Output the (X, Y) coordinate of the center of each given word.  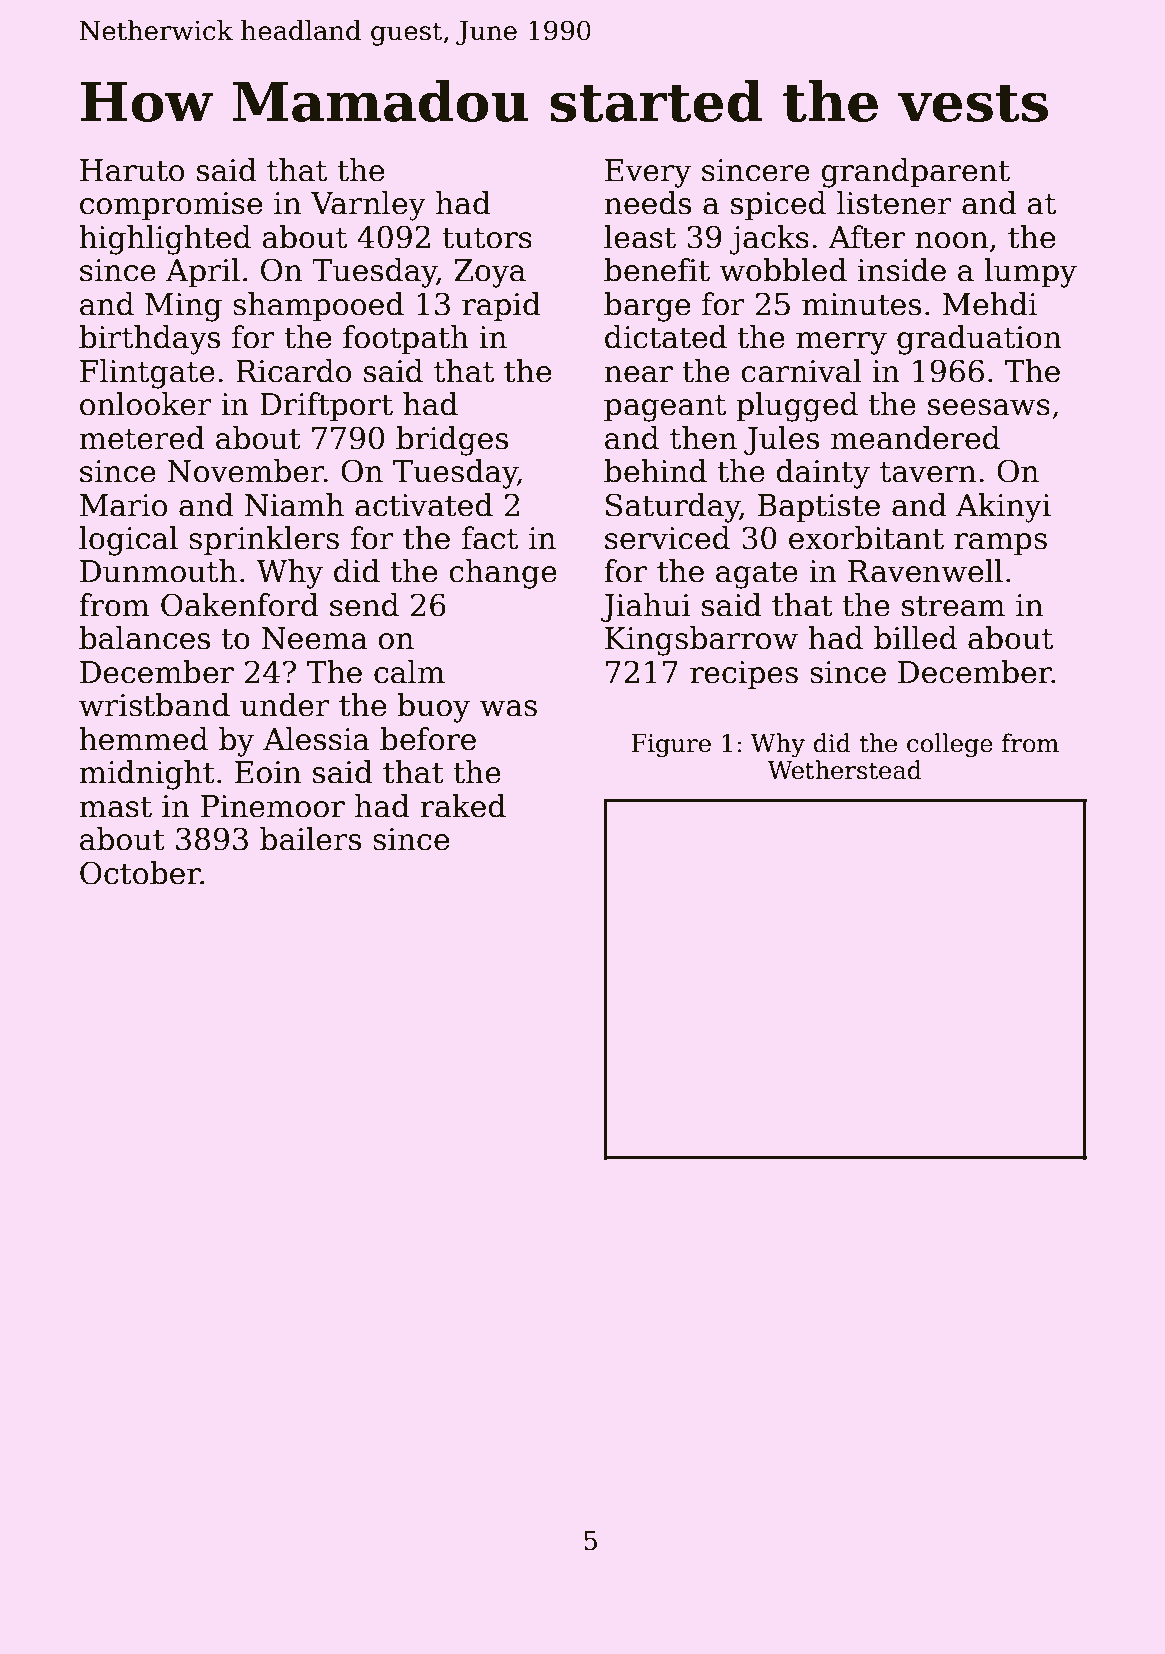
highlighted (165, 240)
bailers (310, 839)
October (140, 873)
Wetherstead (845, 770)
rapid (501, 306)
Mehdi (989, 304)
